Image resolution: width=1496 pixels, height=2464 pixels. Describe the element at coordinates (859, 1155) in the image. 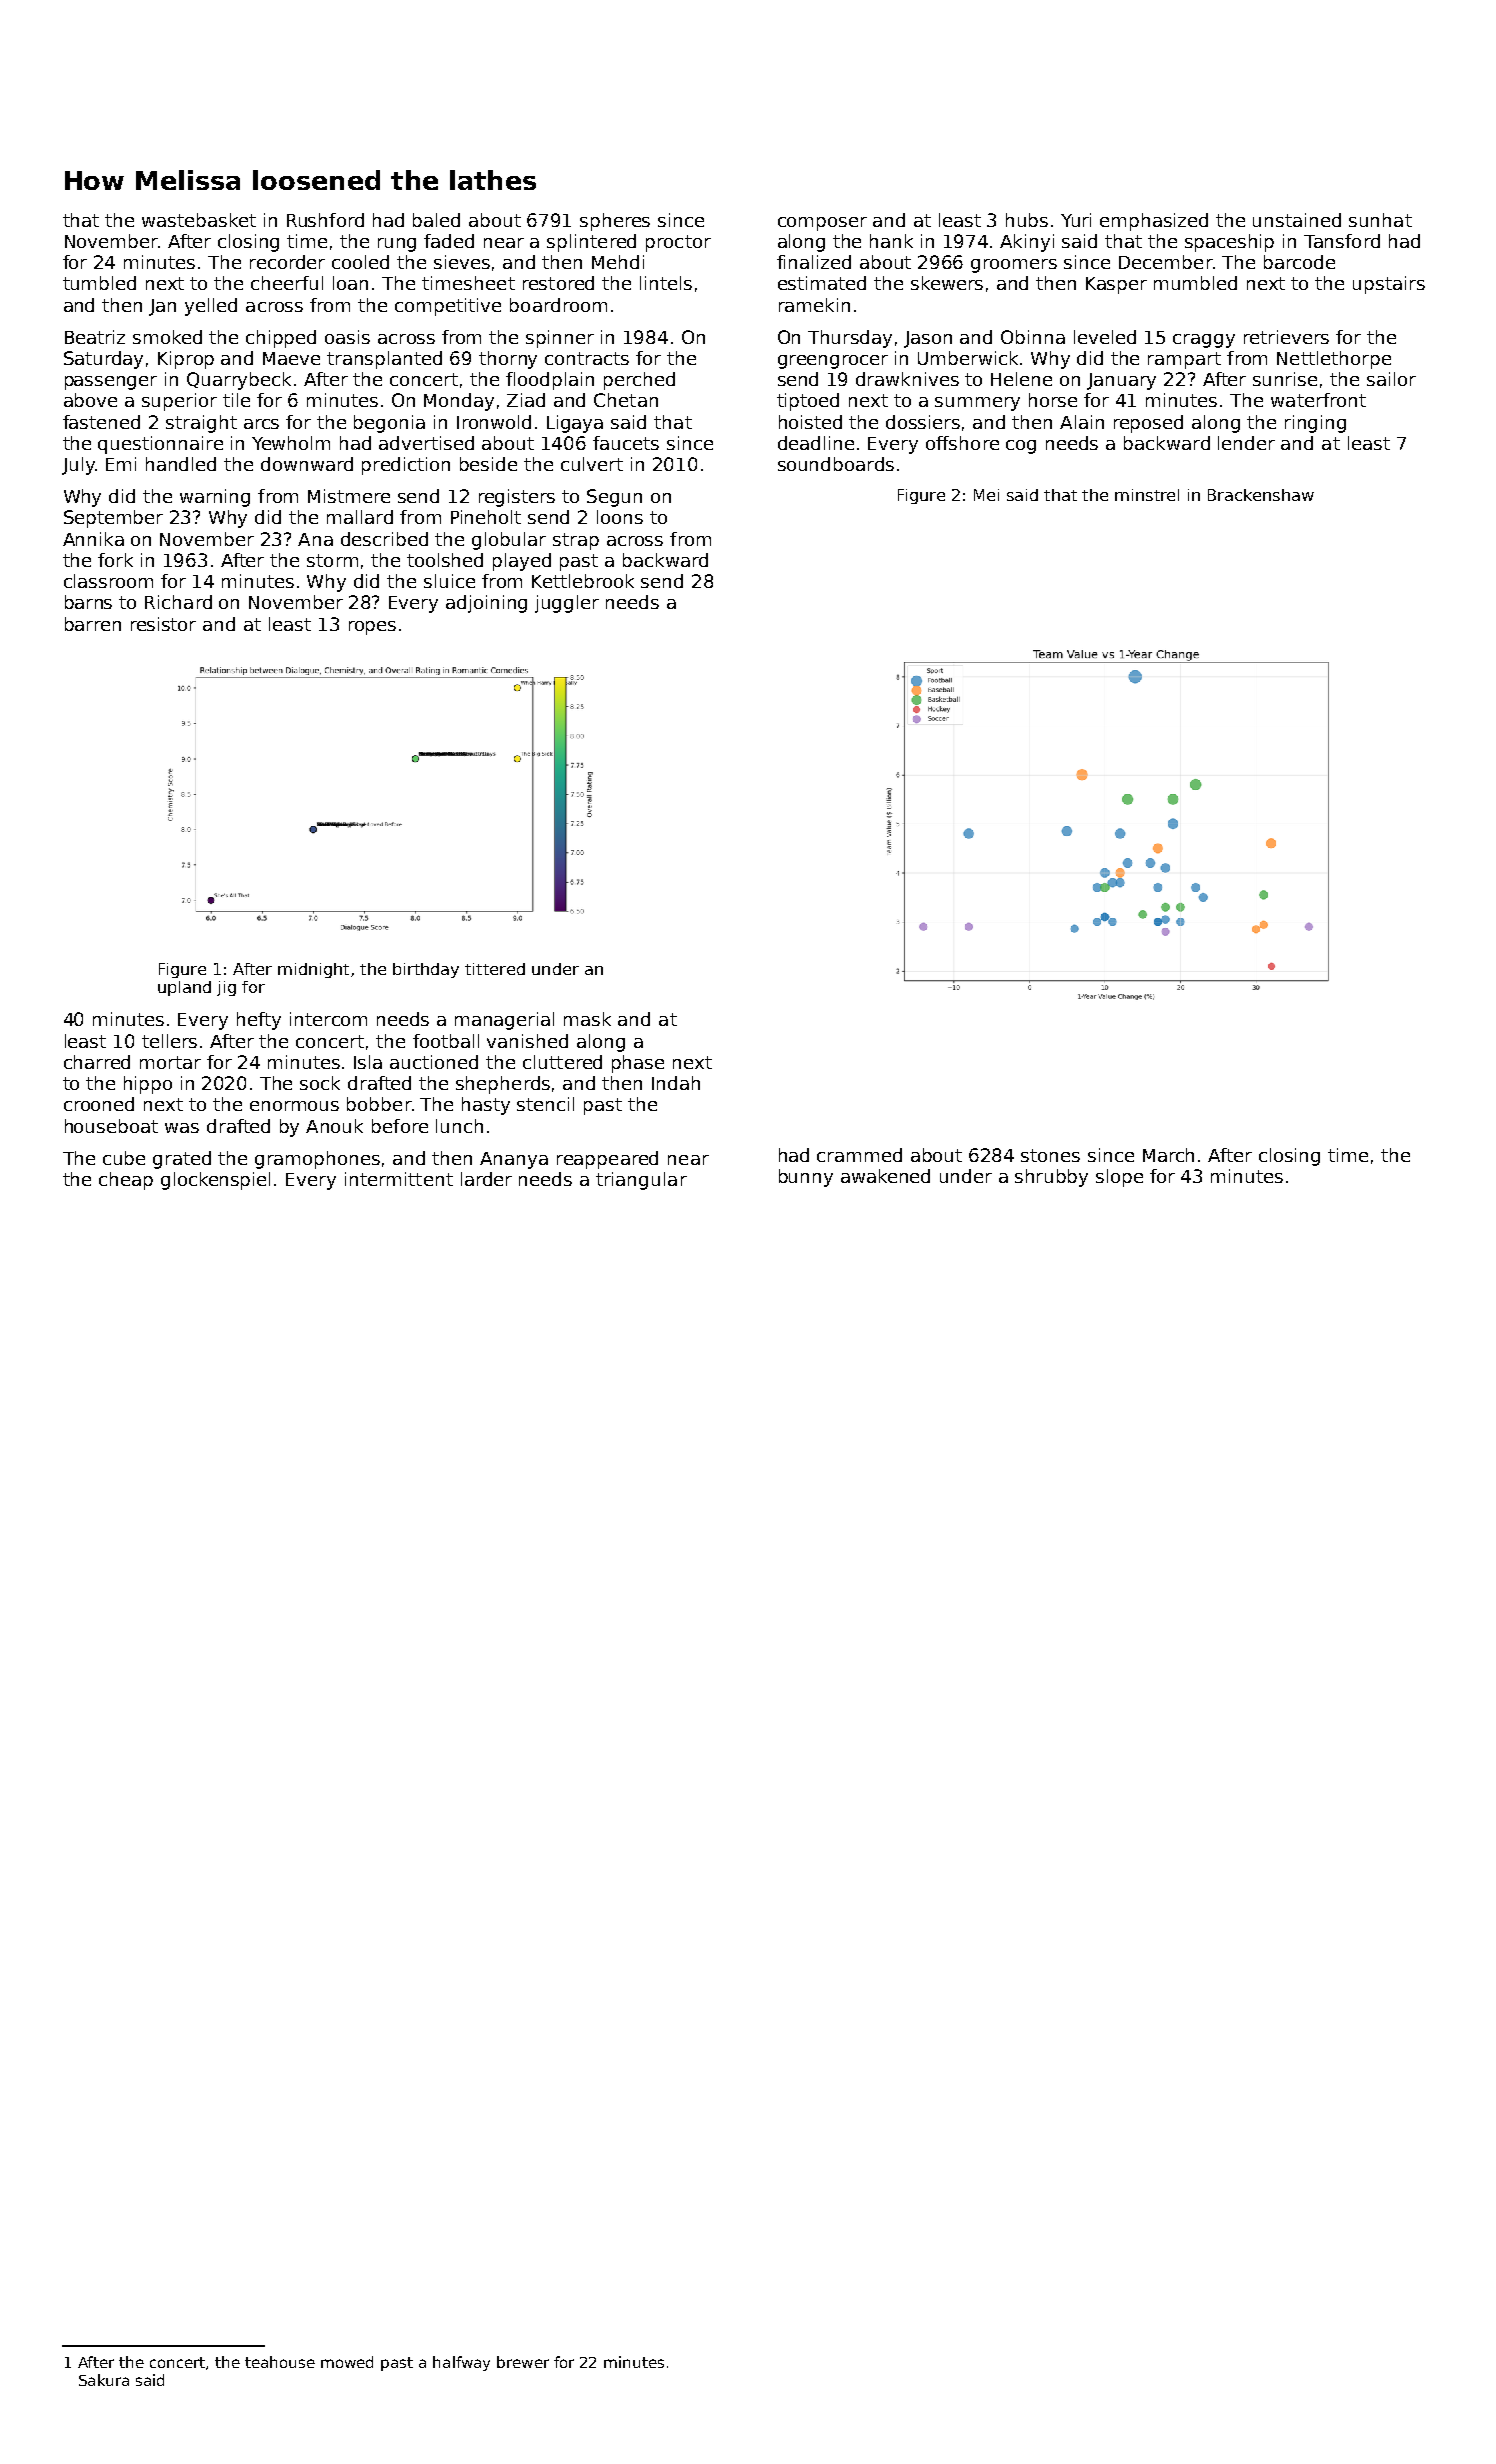

I see `crammed` at that location.
